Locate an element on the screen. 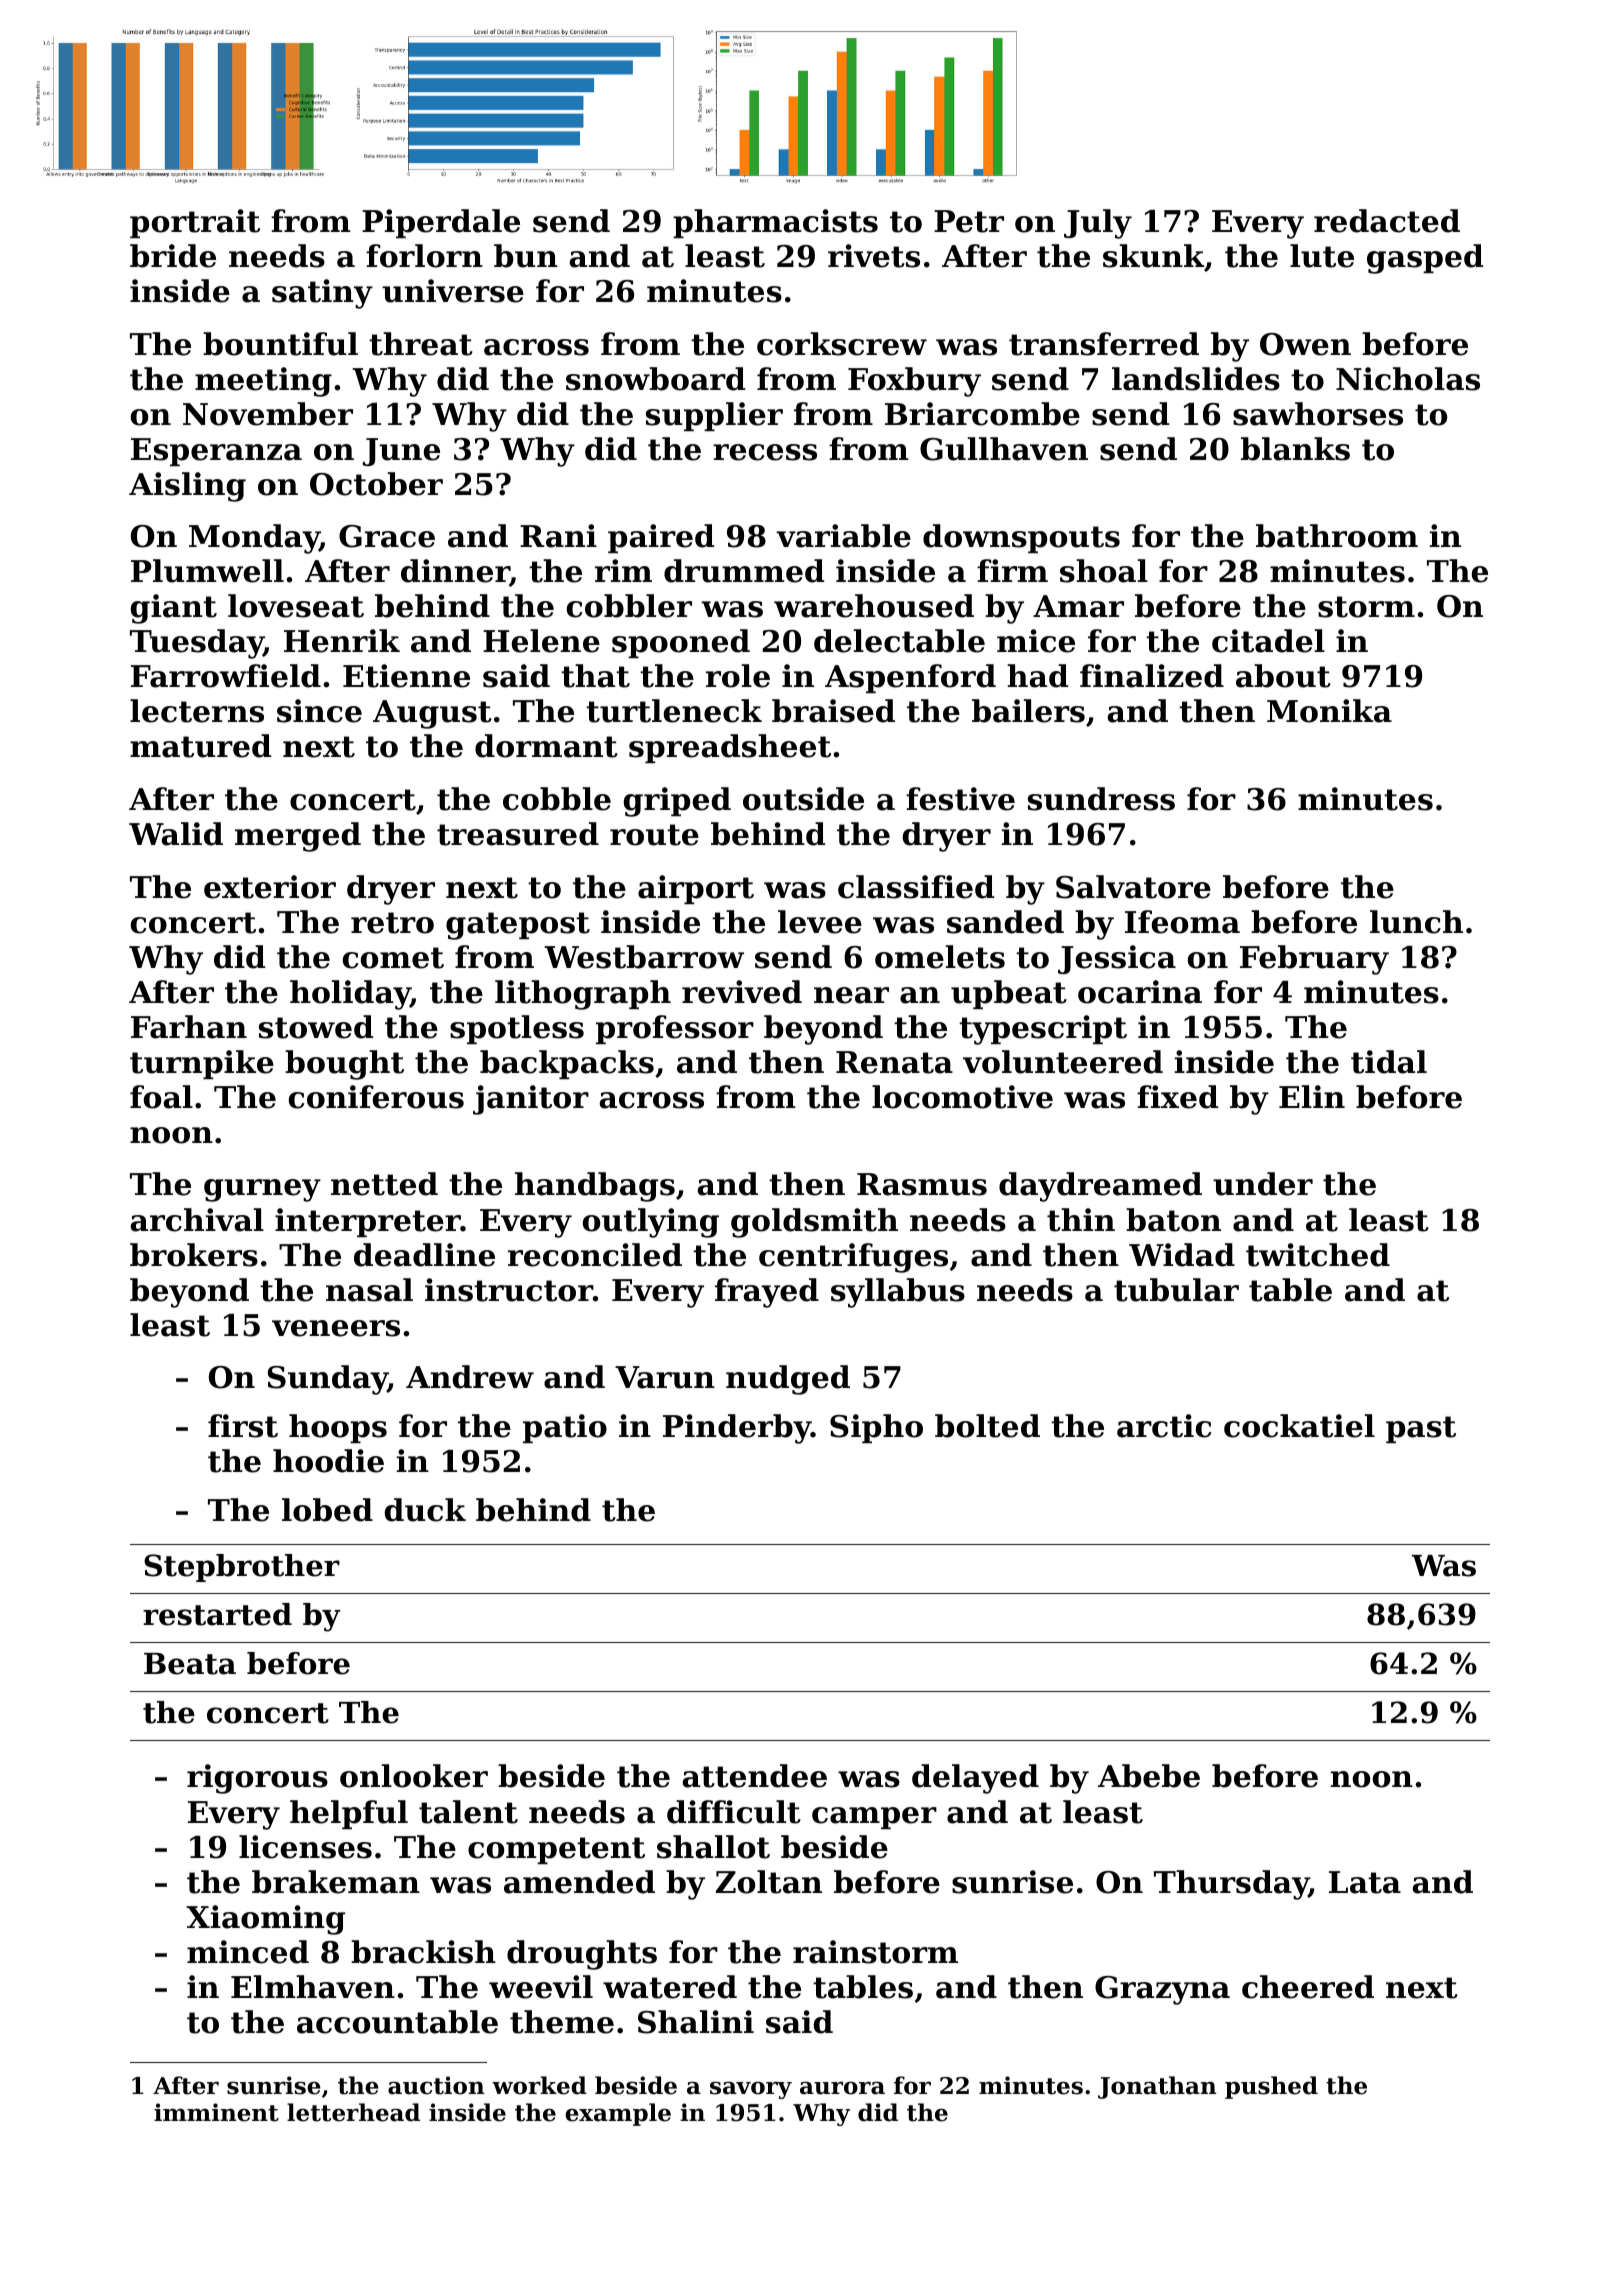 This screenshot has height=2292, width=1620. interpreter is located at coordinates (368, 1222).
